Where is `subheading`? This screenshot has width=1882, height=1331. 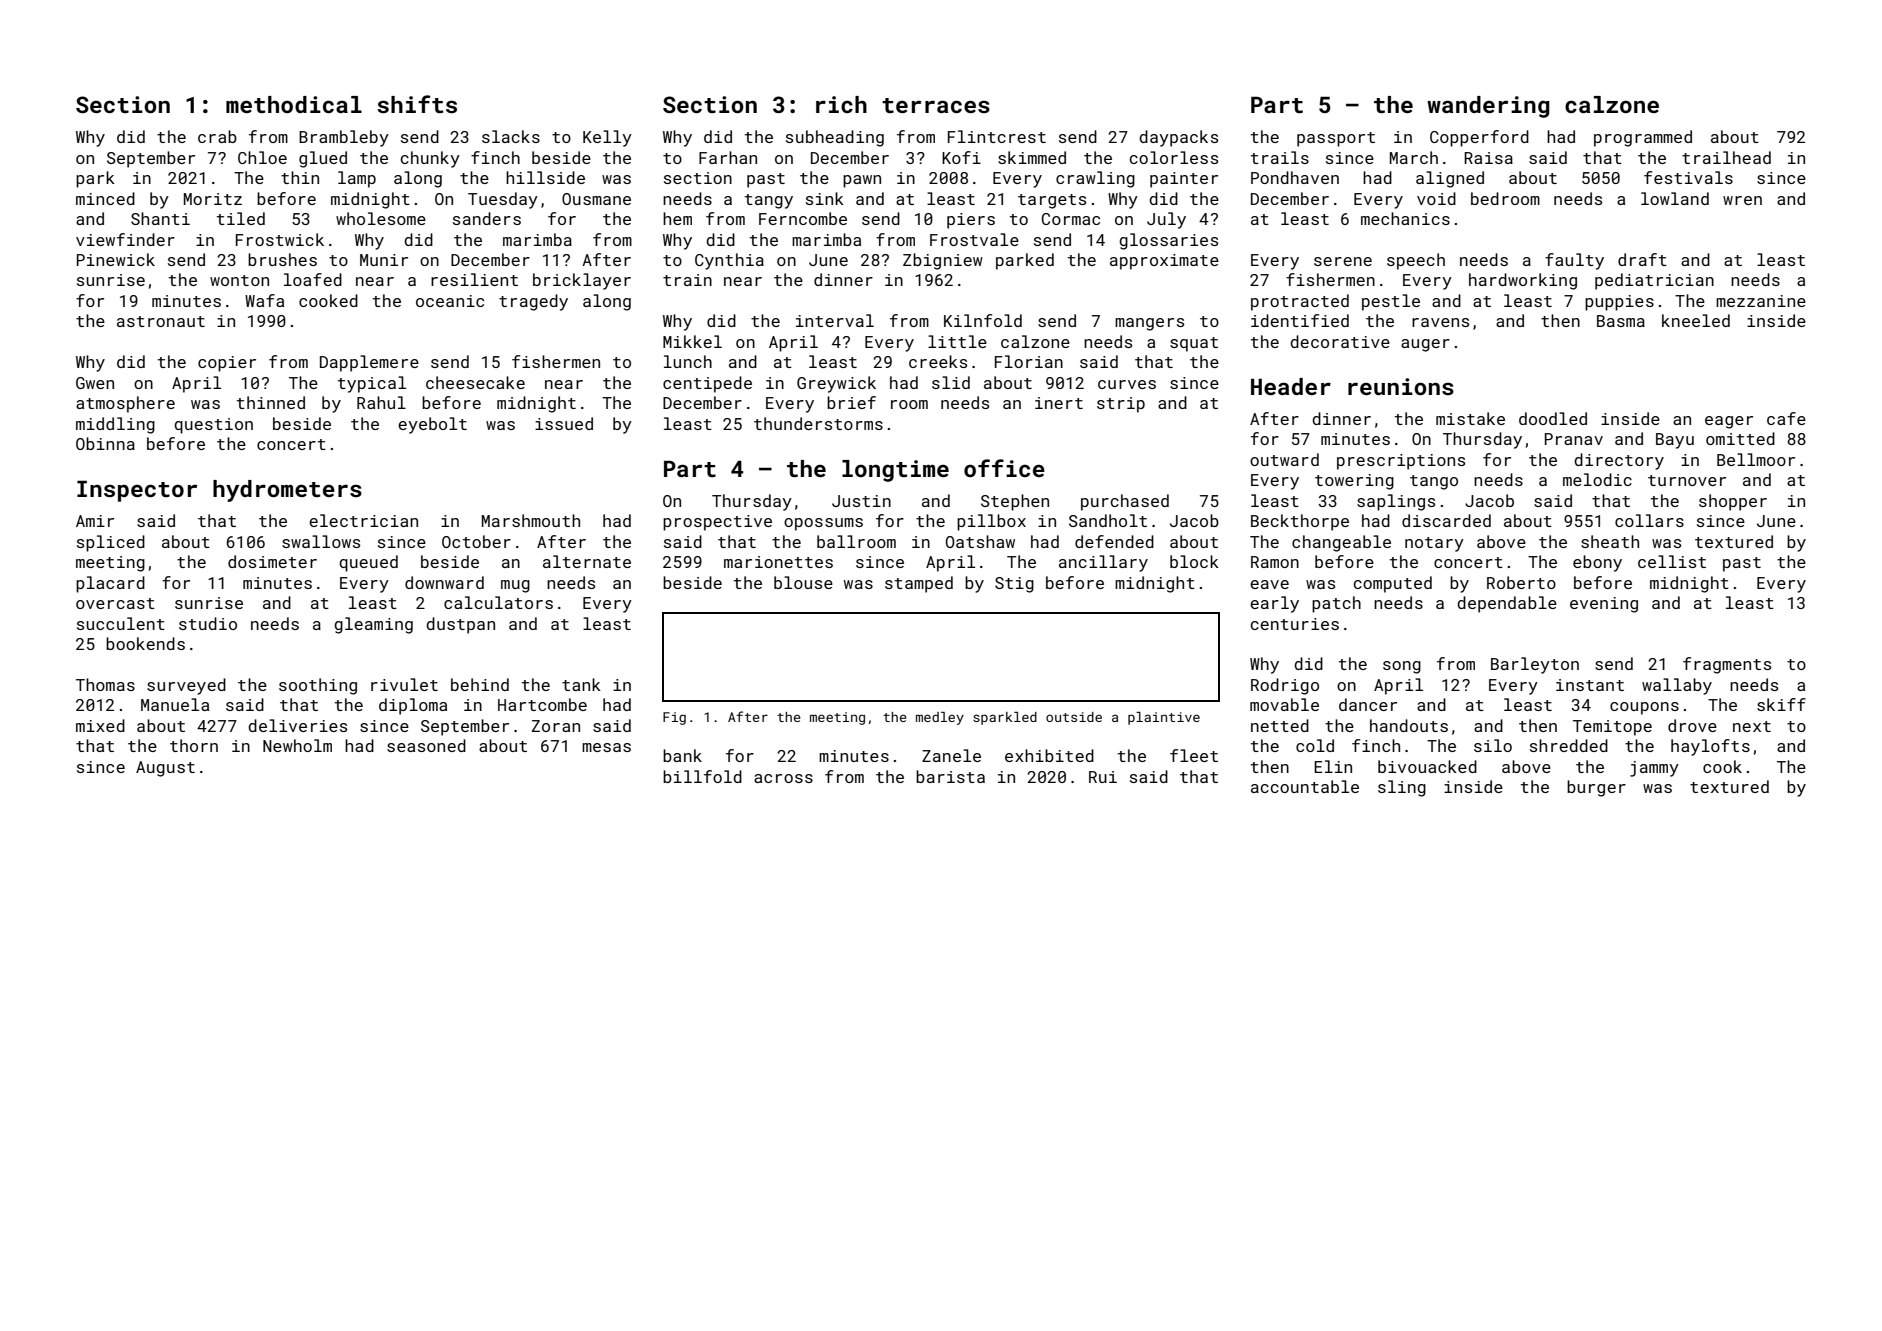
subheading is located at coordinates (835, 138).
